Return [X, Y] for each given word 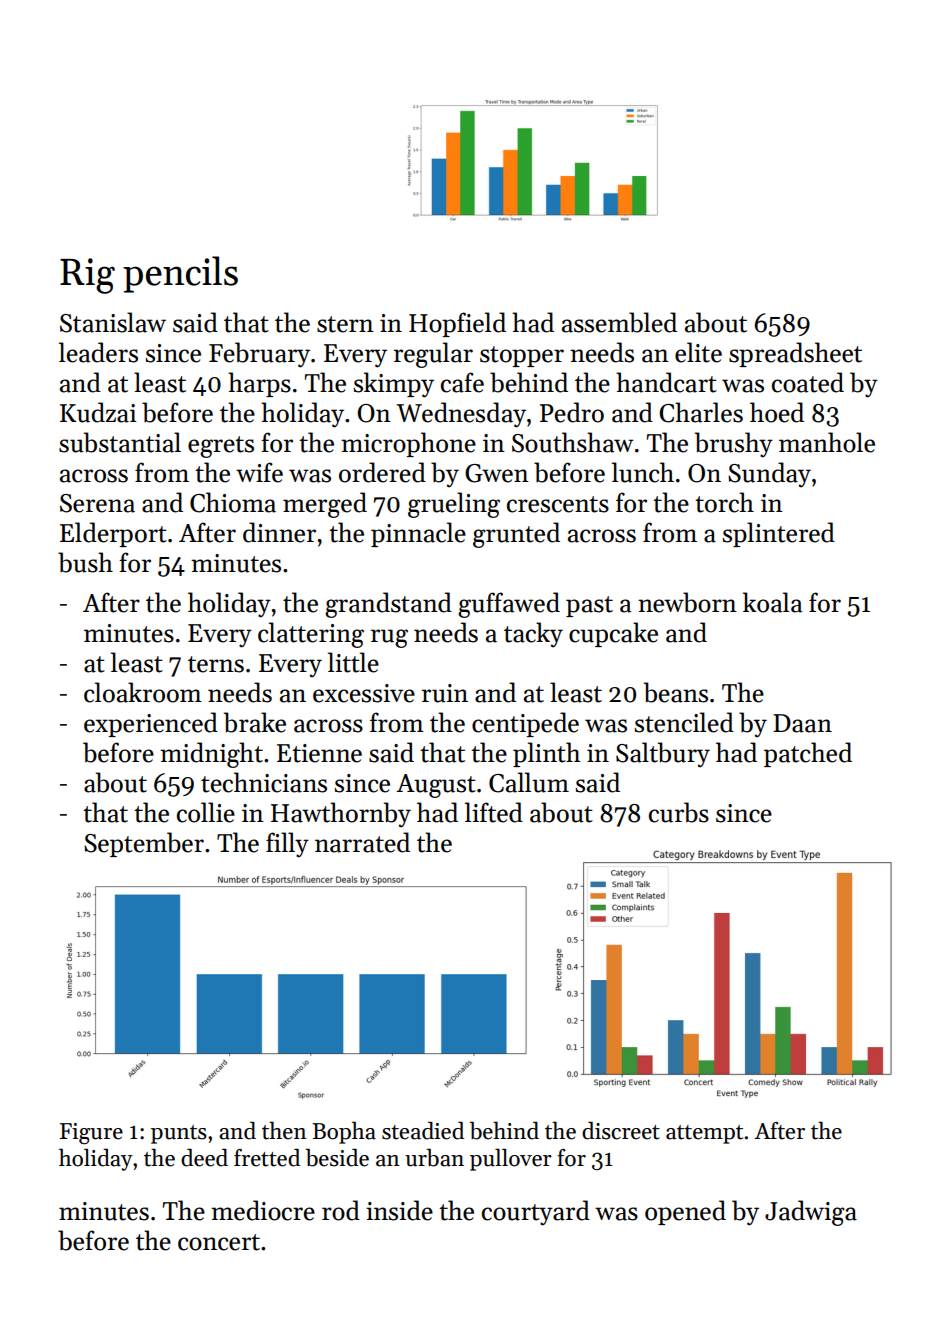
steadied [423, 1130]
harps [259, 384]
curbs [679, 812]
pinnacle [418, 534]
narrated [362, 842]
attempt [704, 1134]
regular [433, 355]
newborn [687, 602]
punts [179, 1134]
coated [808, 382]
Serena [97, 503]
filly [287, 845]
